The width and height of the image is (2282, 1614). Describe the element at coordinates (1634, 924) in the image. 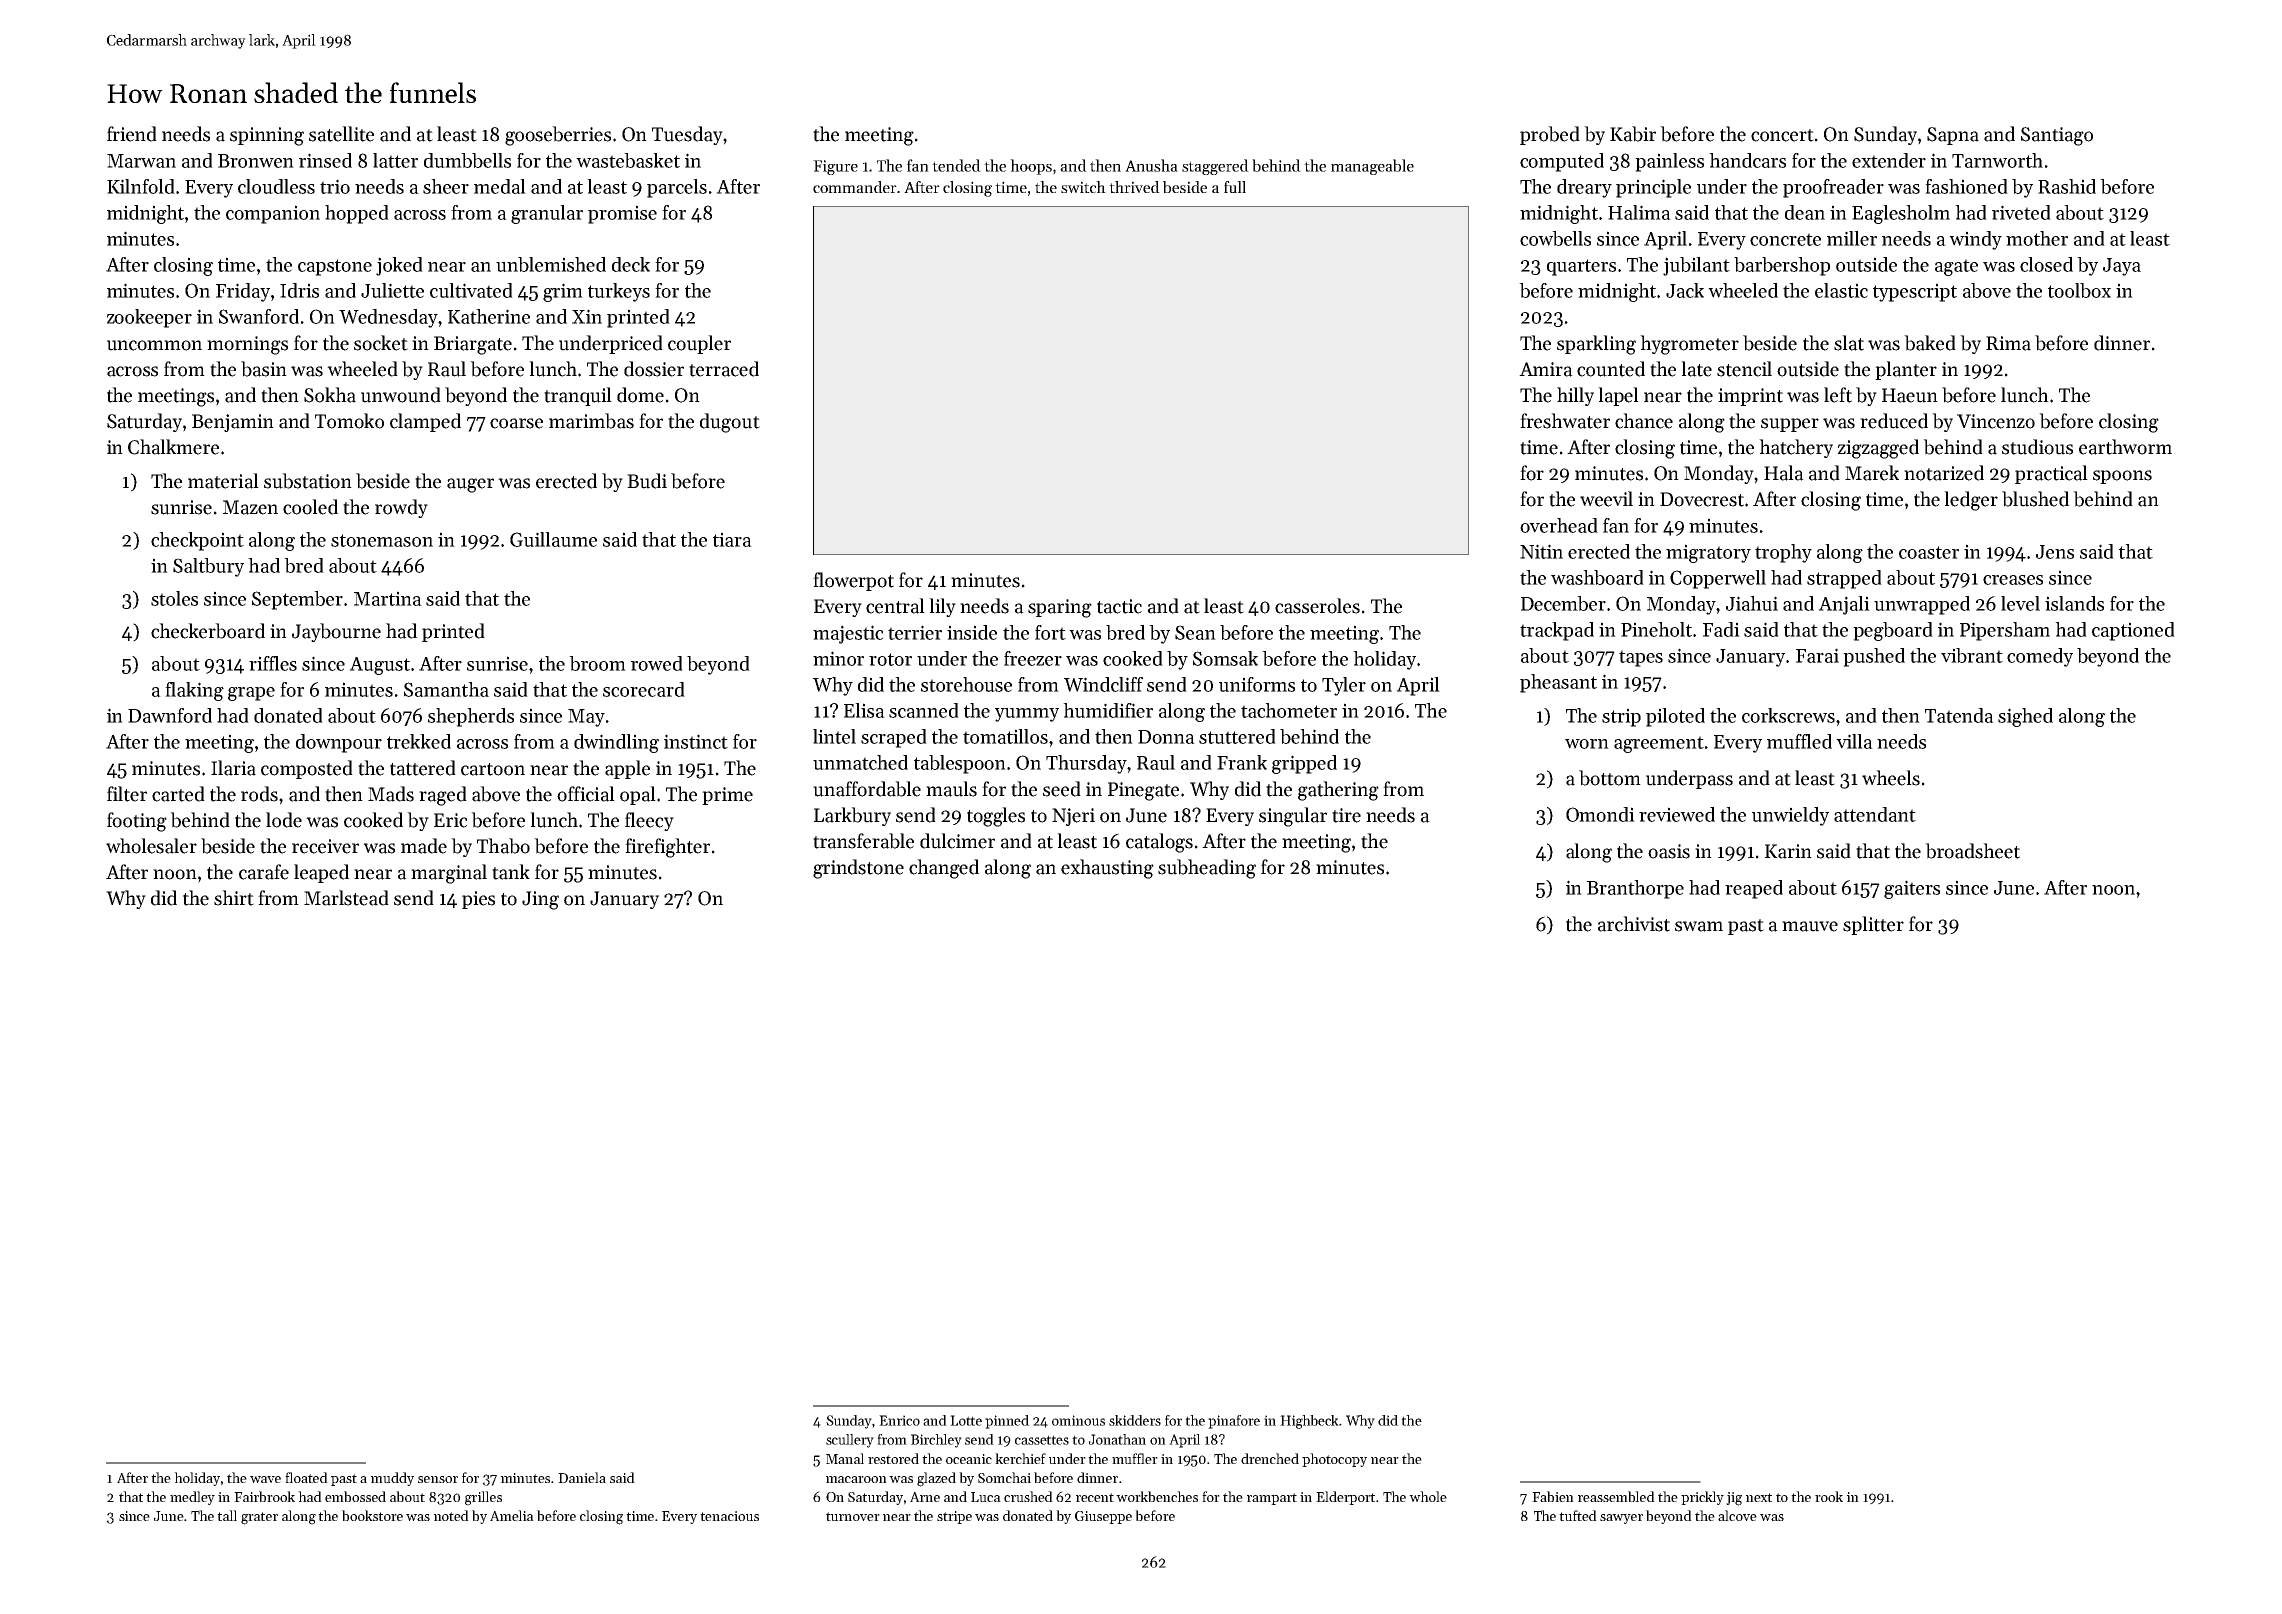

I see `archivist` at that location.
